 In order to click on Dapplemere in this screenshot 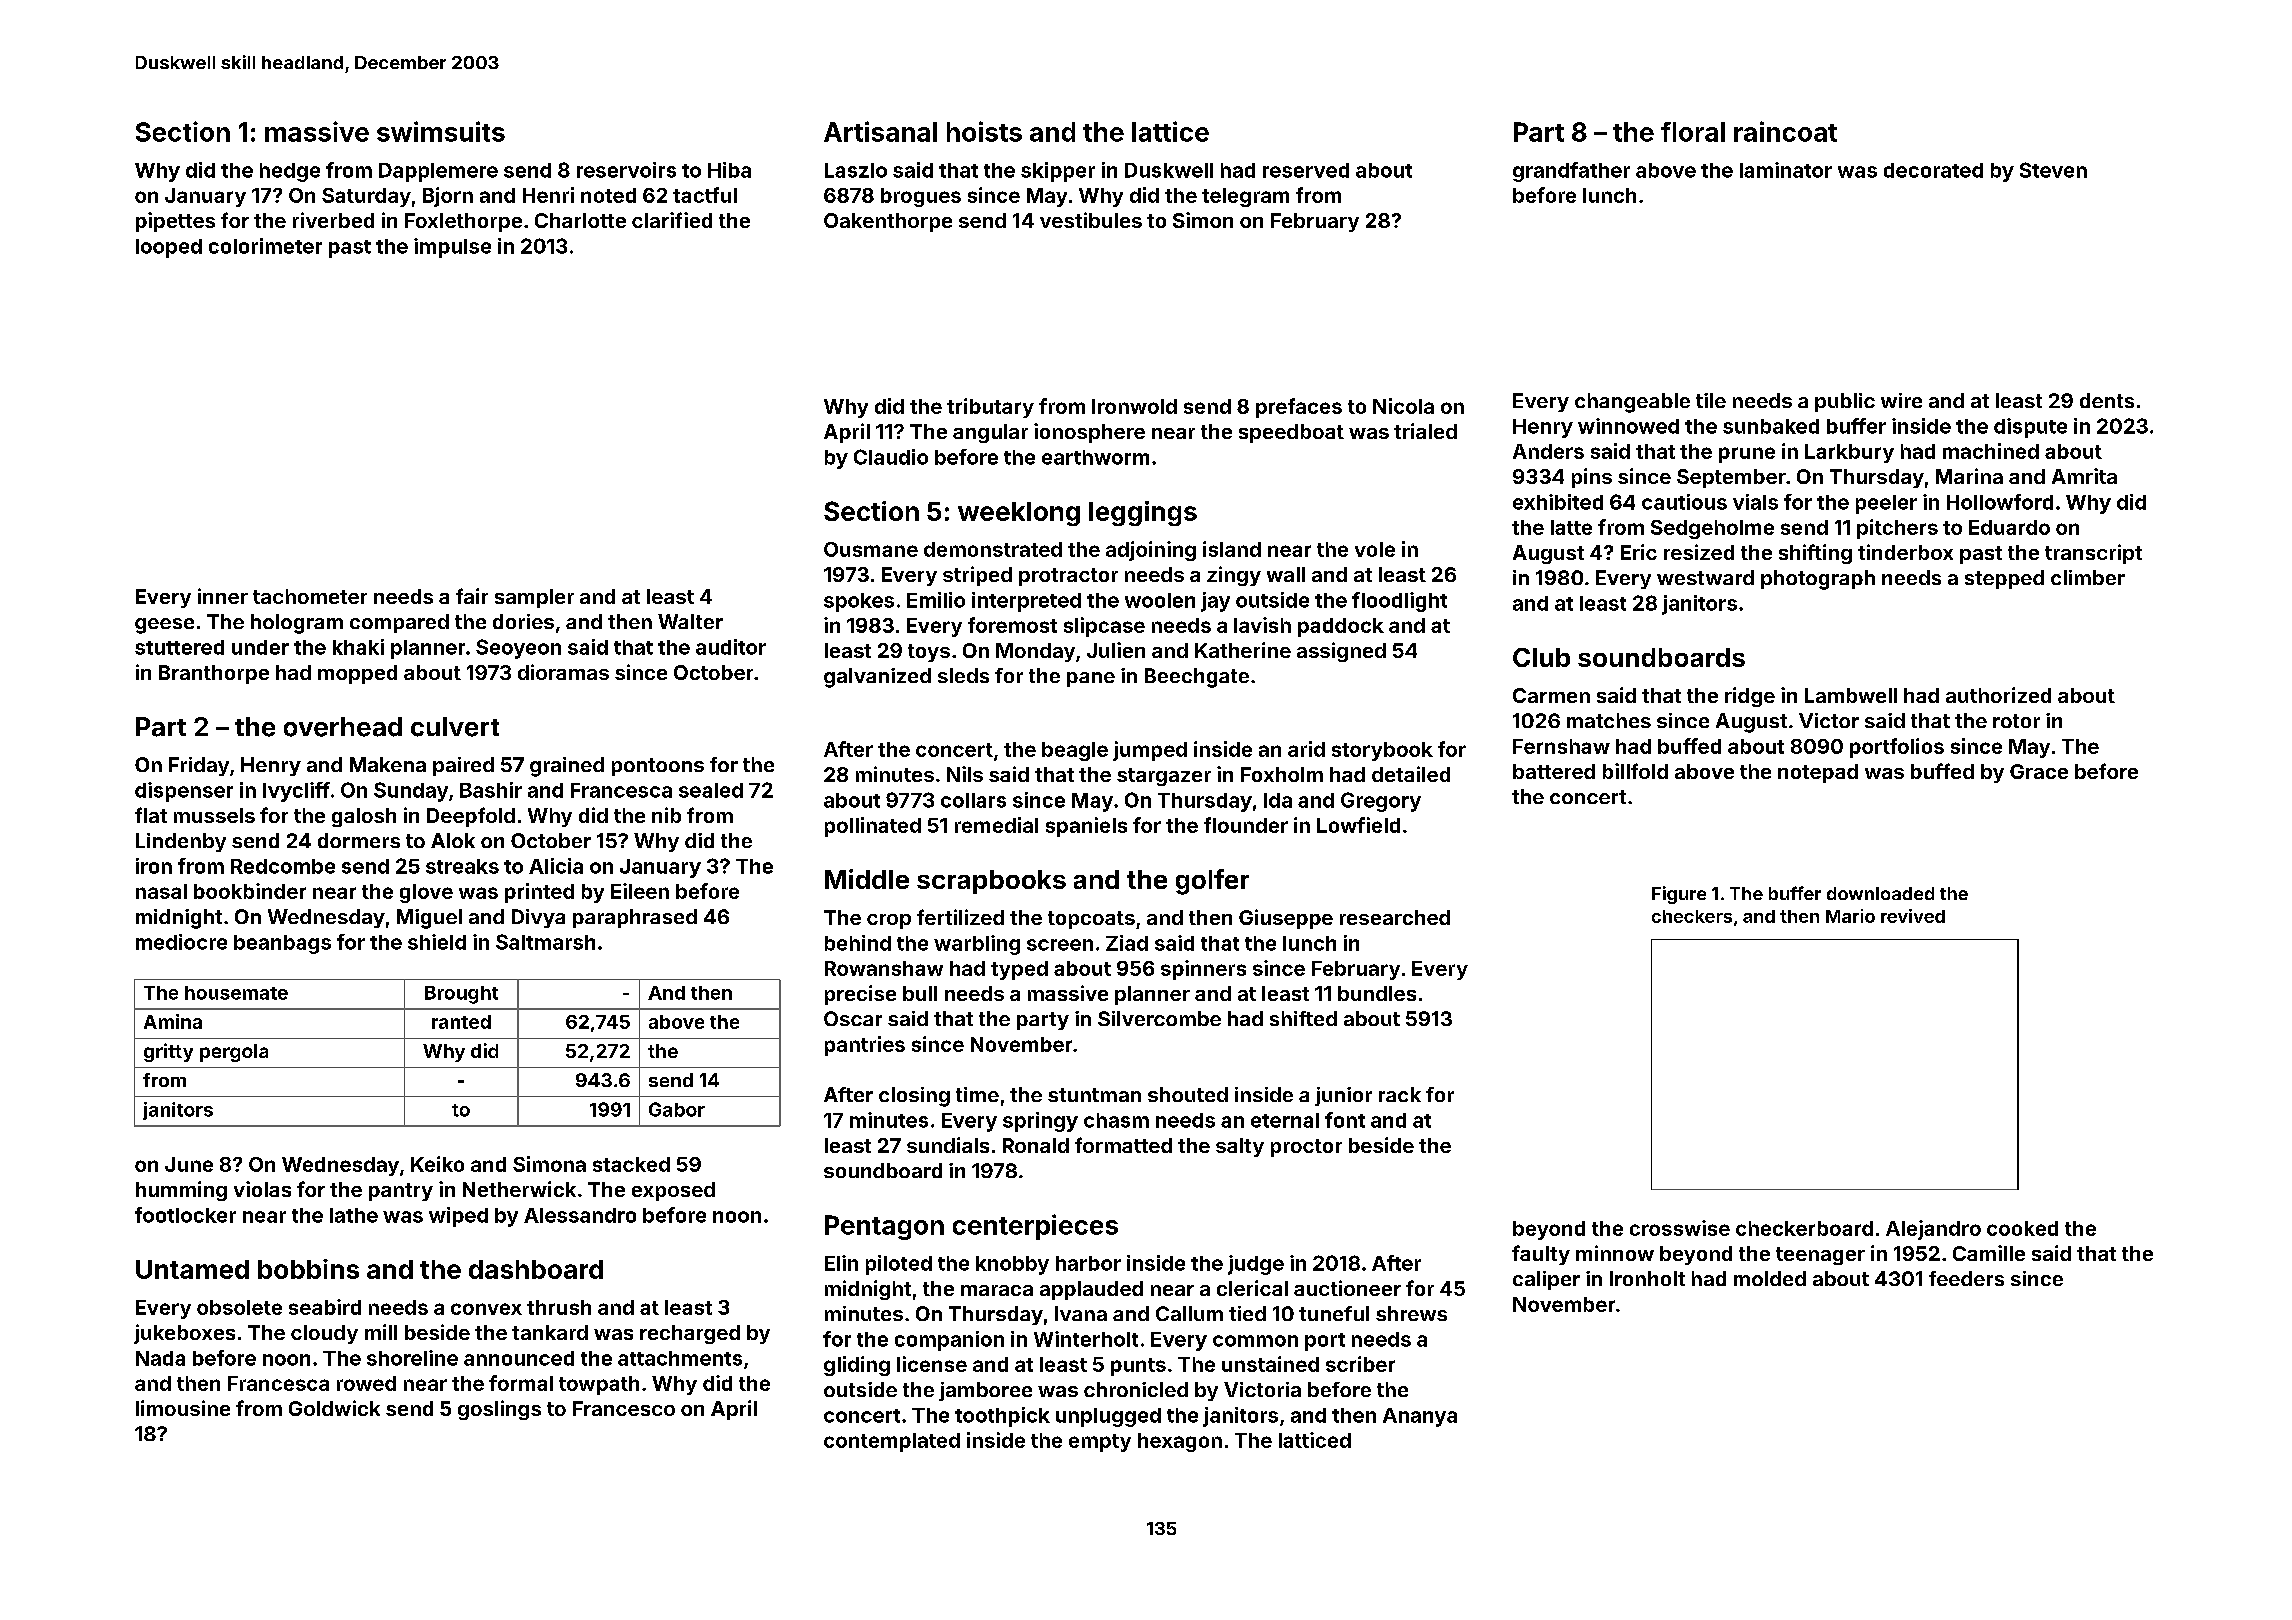, I will do `click(438, 172)`.
